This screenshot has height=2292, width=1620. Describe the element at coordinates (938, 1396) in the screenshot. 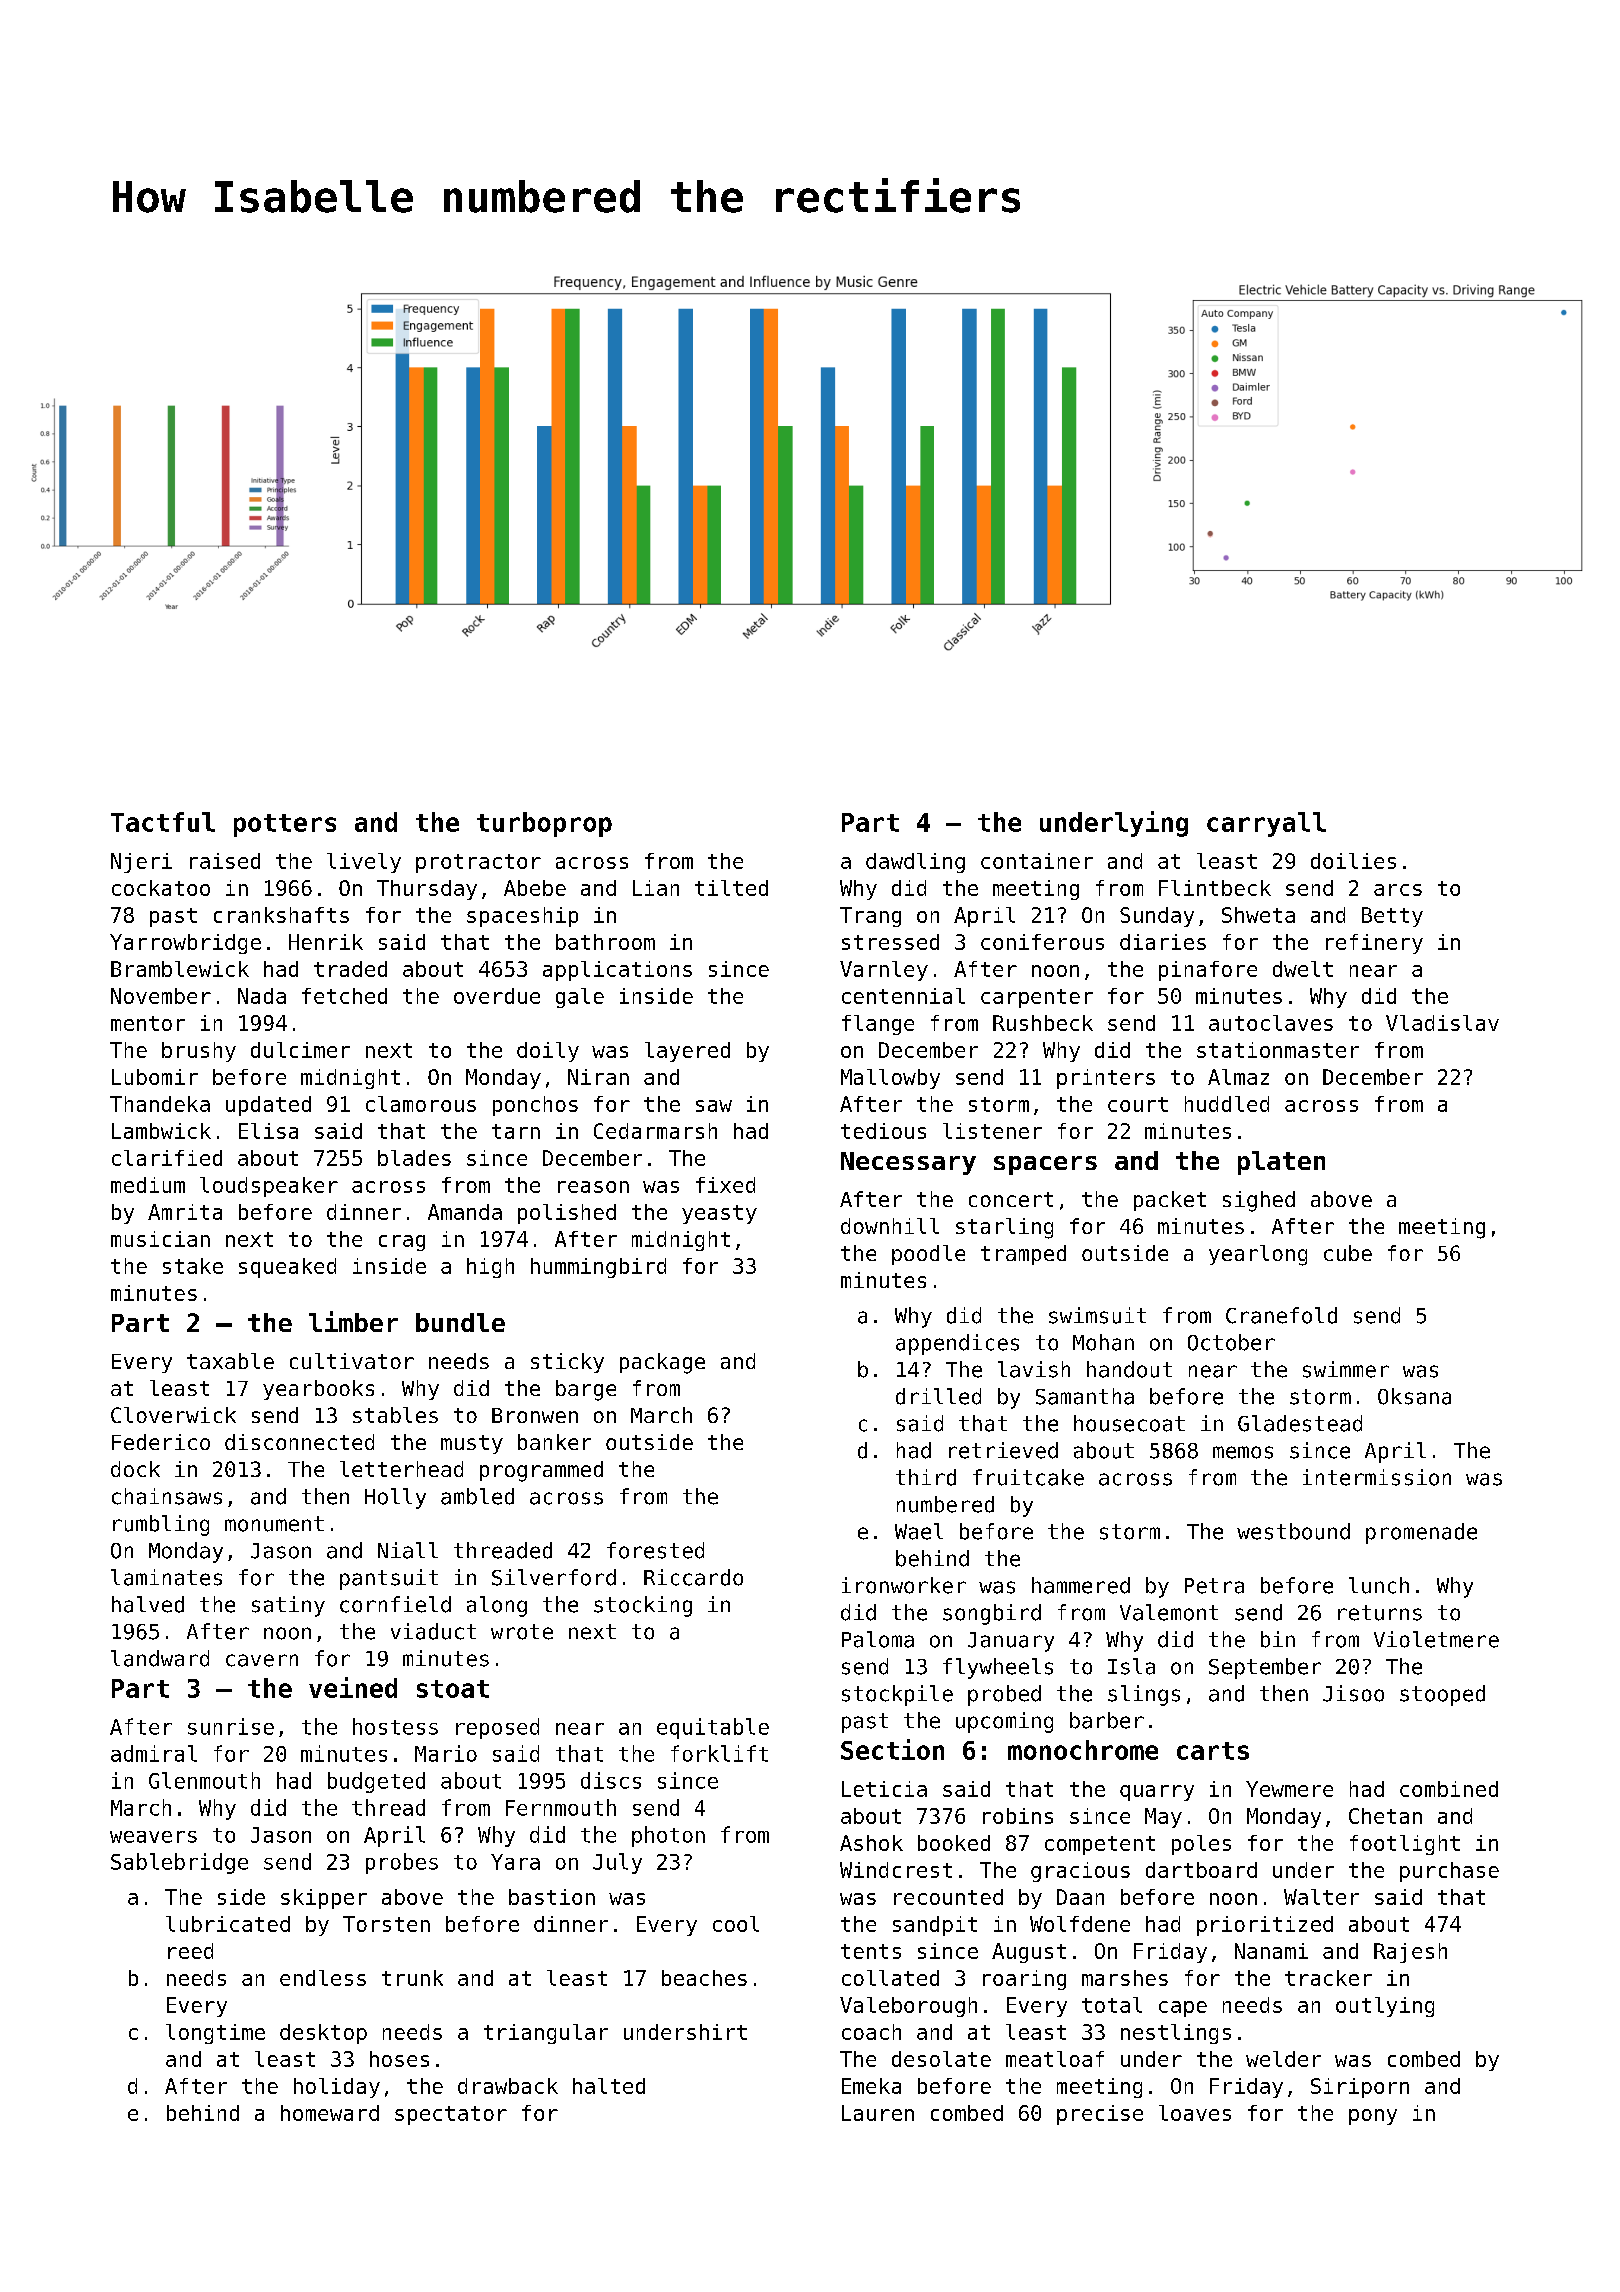

I see `drilled` at that location.
